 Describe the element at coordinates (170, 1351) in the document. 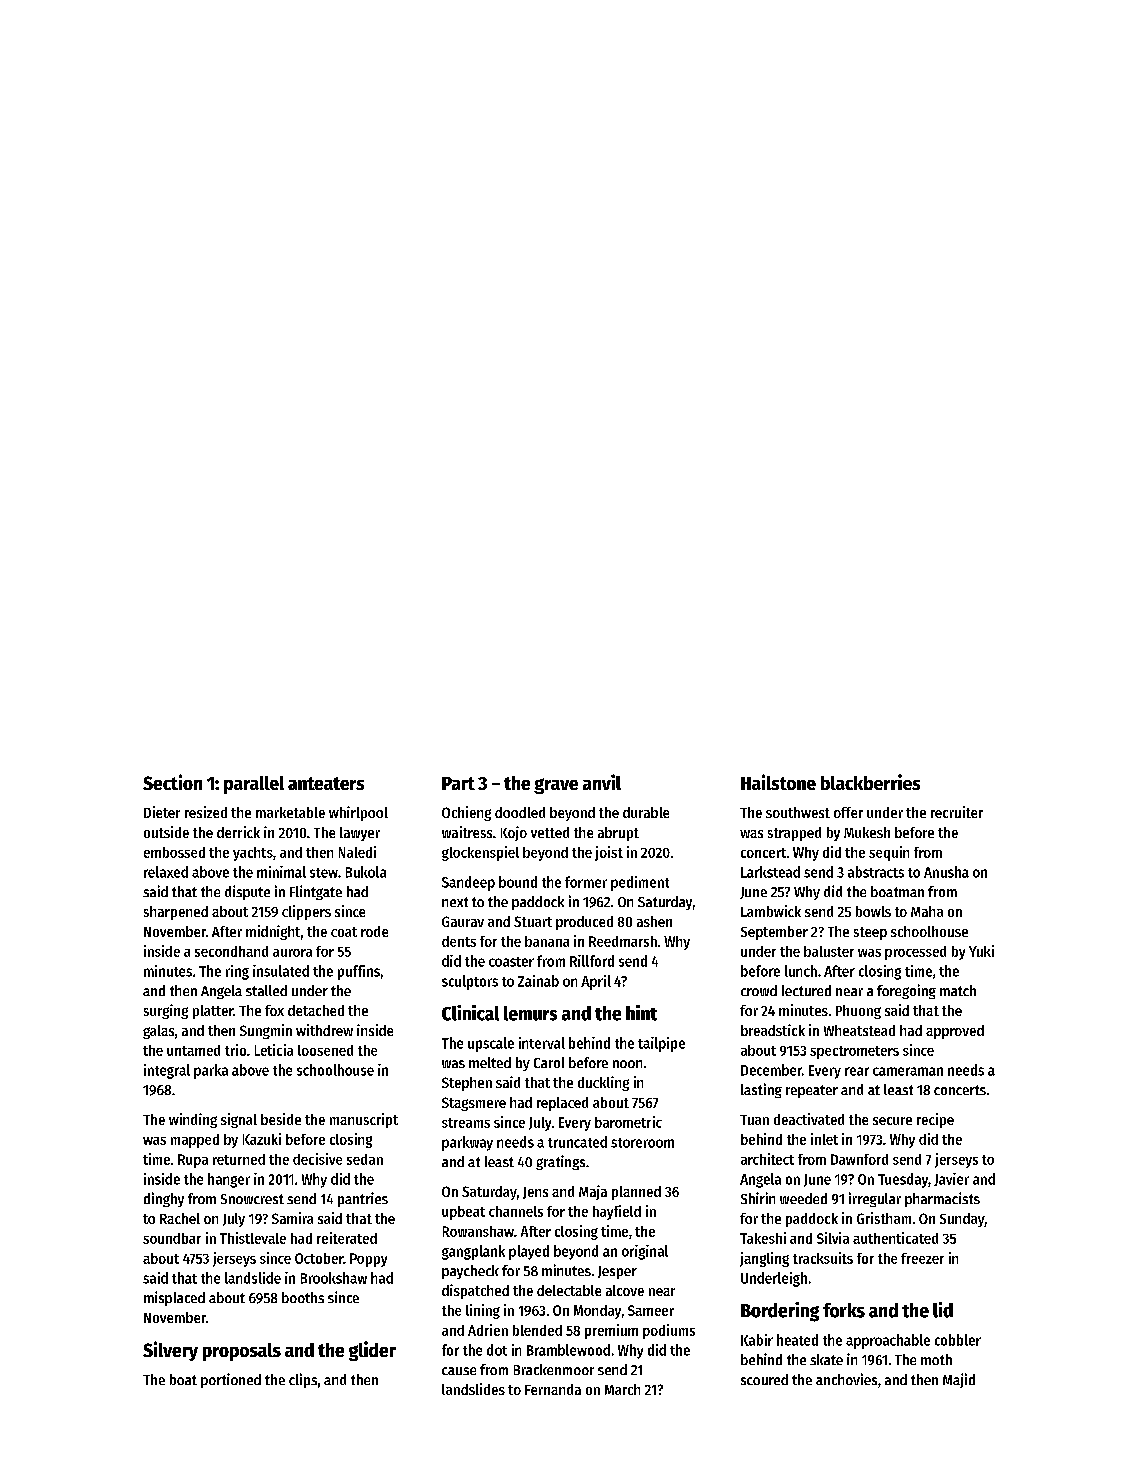

I see `Silvery` at that location.
